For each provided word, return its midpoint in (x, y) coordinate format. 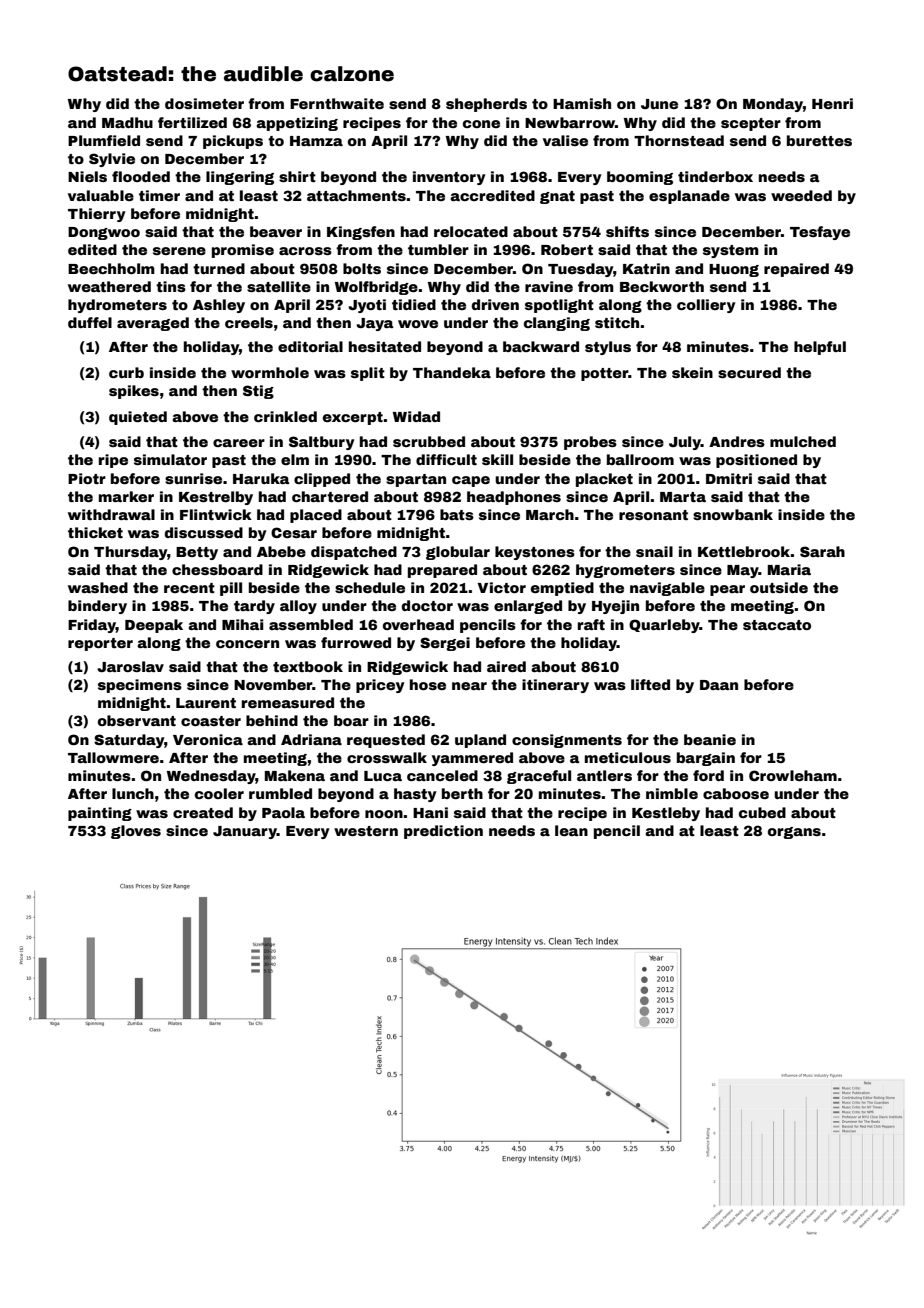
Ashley (219, 306)
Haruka (261, 478)
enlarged (528, 607)
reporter (100, 644)
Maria (789, 569)
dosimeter (204, 103)
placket (604, 480)
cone (481, 124)
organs (794, 833)
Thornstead (679, 140)
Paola (283, 812)
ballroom (640, 459)
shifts (627, 231)
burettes (819, 140)
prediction (443, 832)
